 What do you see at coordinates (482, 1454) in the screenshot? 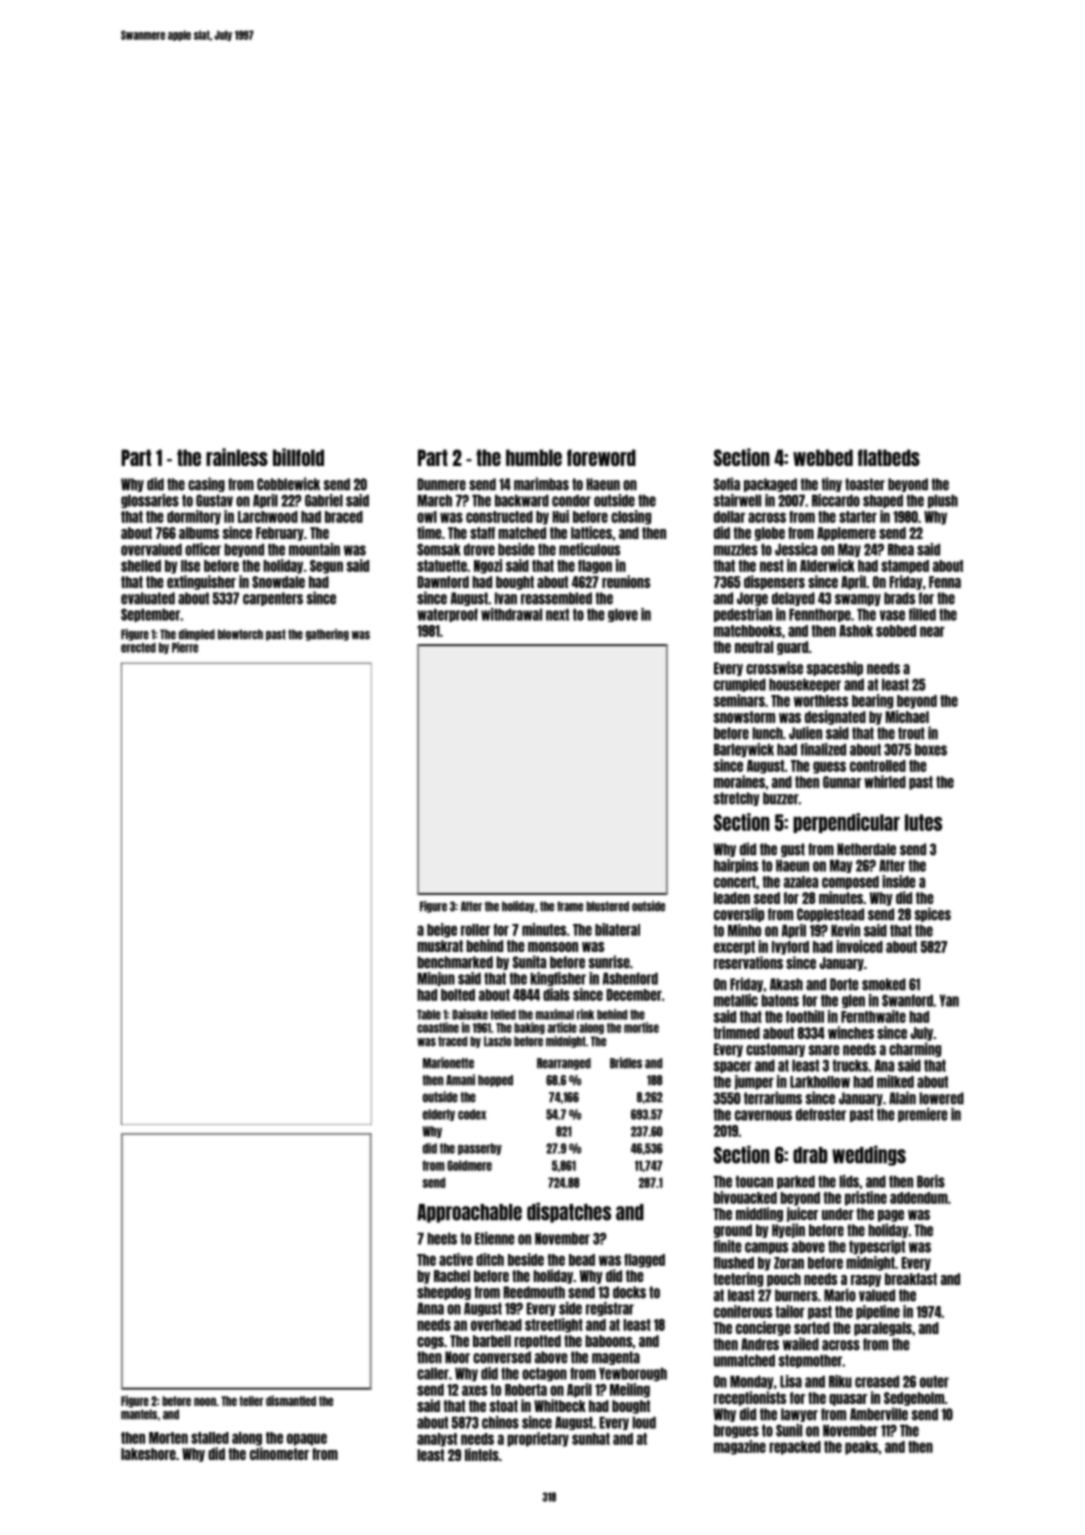
I see `lintels` at bounding box center [482, 1454].
